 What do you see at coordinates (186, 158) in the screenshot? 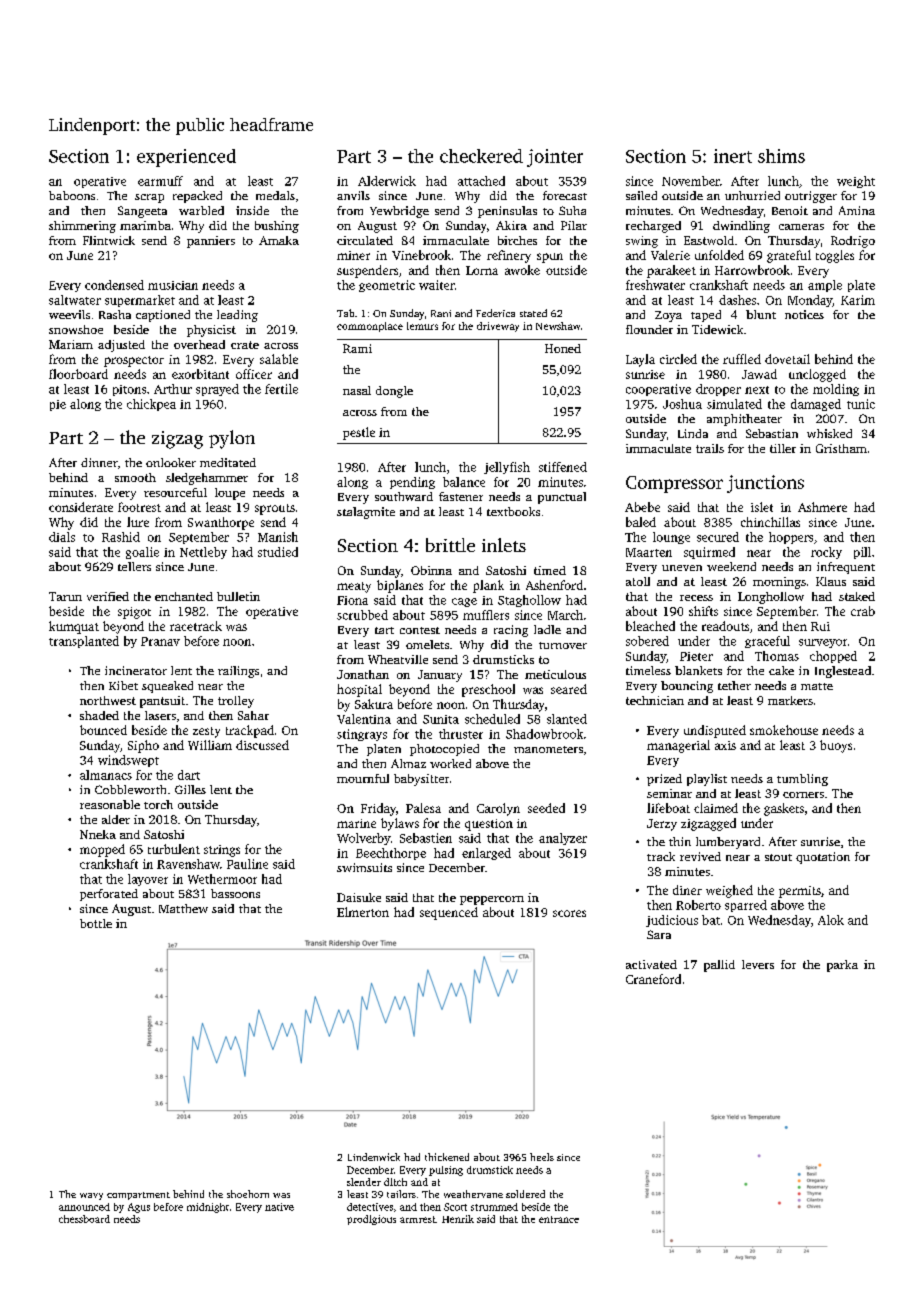
I see `experienced` at bounding box center [186, 158].
